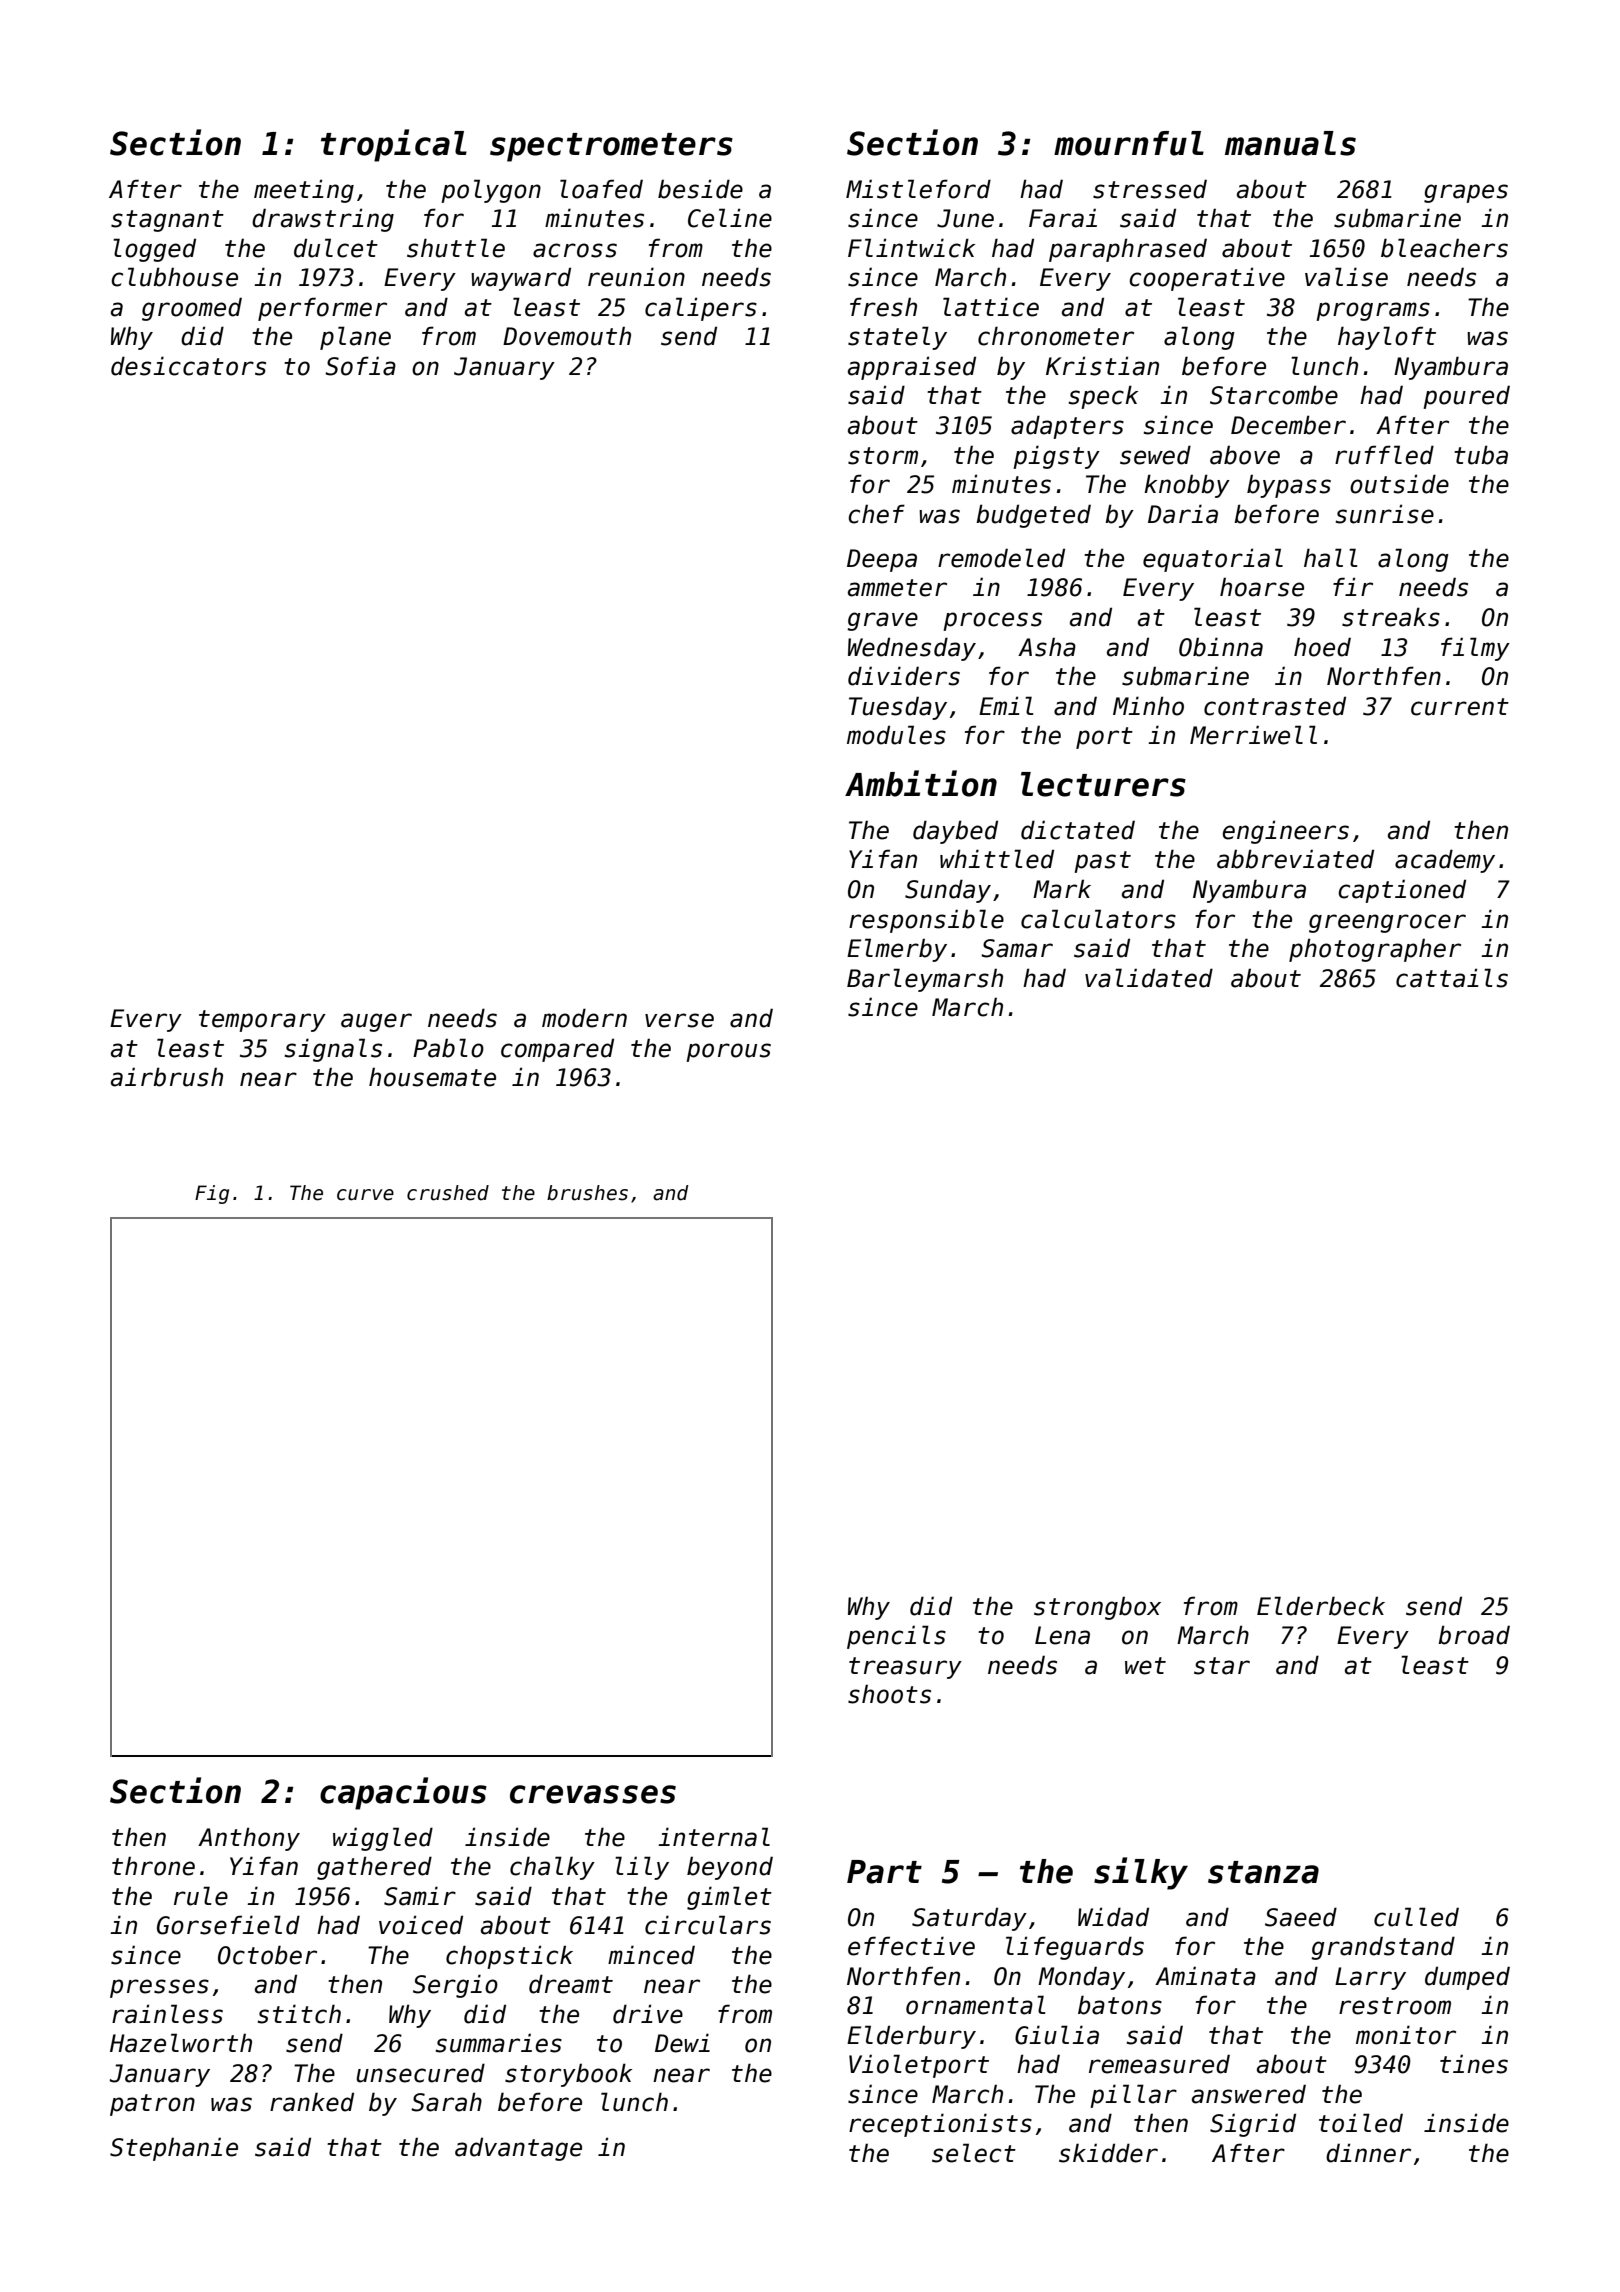 This screenshot has width=1620, height=2292. What do you see at coordinates (376, 1022) in the screenshot?
I see `auger` at bounding box center [376, 1022].
